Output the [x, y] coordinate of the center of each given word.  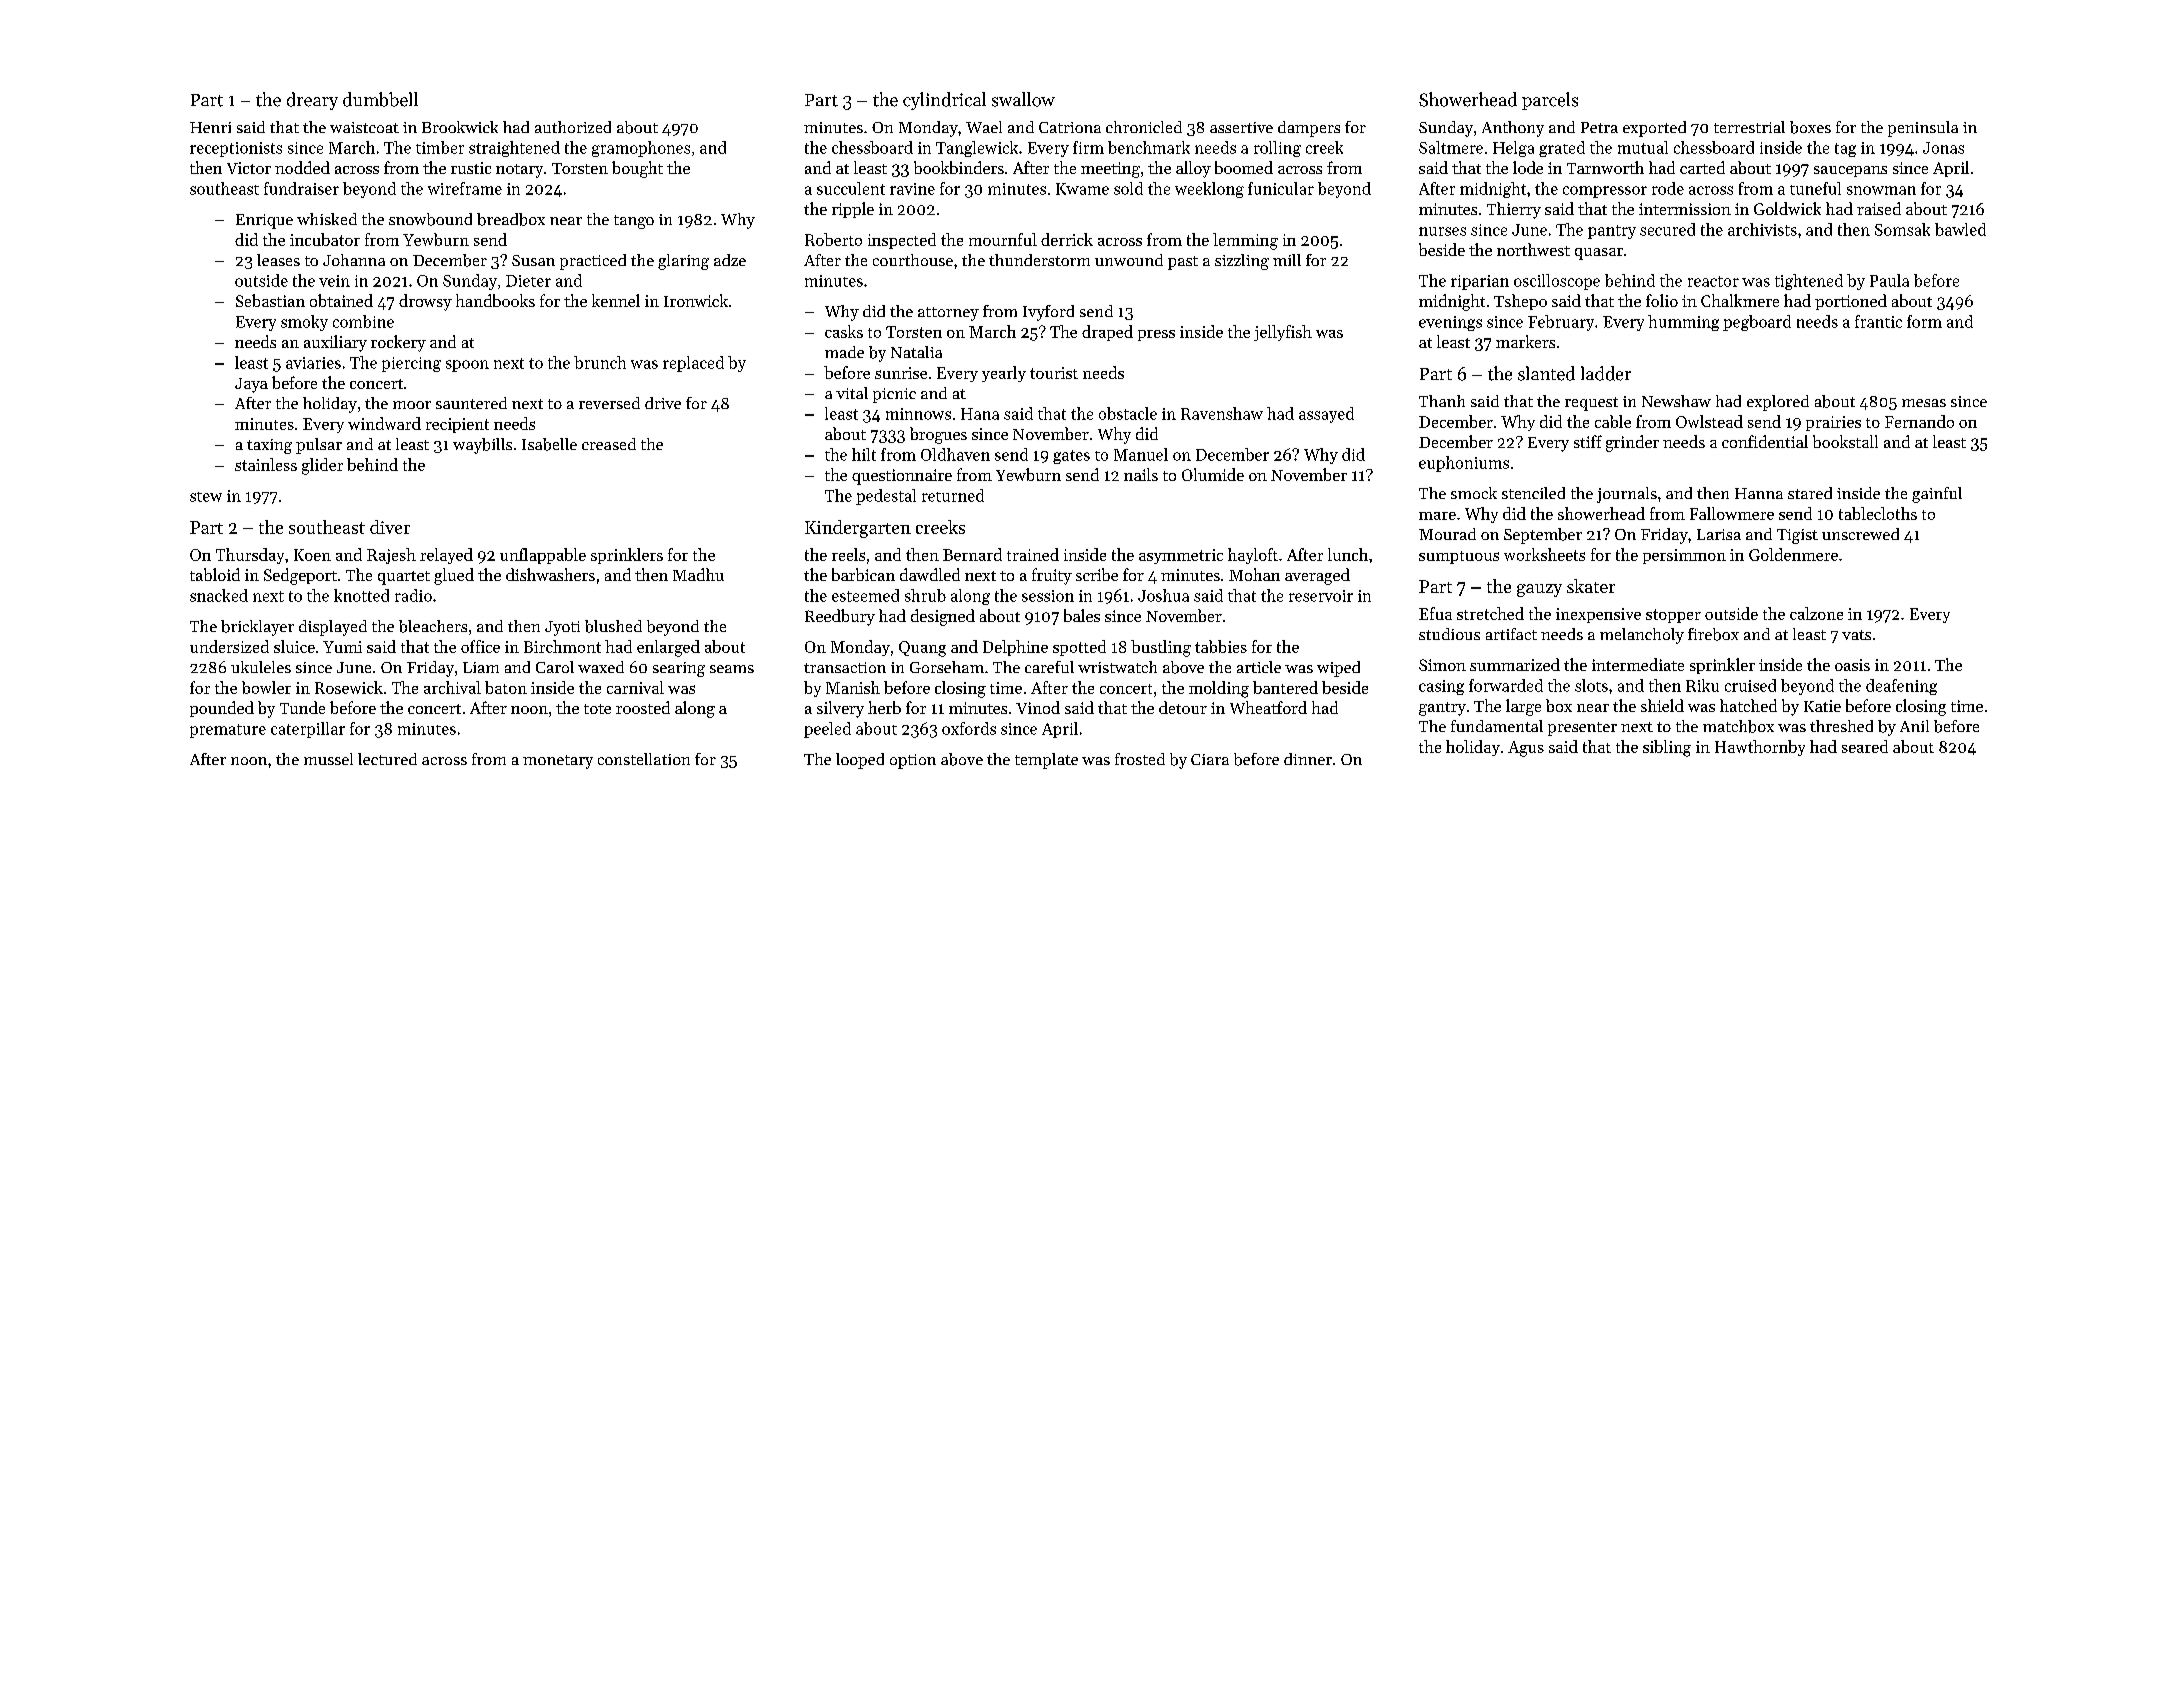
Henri [210, 127]
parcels [1550, 101]
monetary [558, 762]
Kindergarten [858, 529]
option [913, 761]
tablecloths [1878, 513]
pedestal [886, 497]
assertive [1241, 127]
